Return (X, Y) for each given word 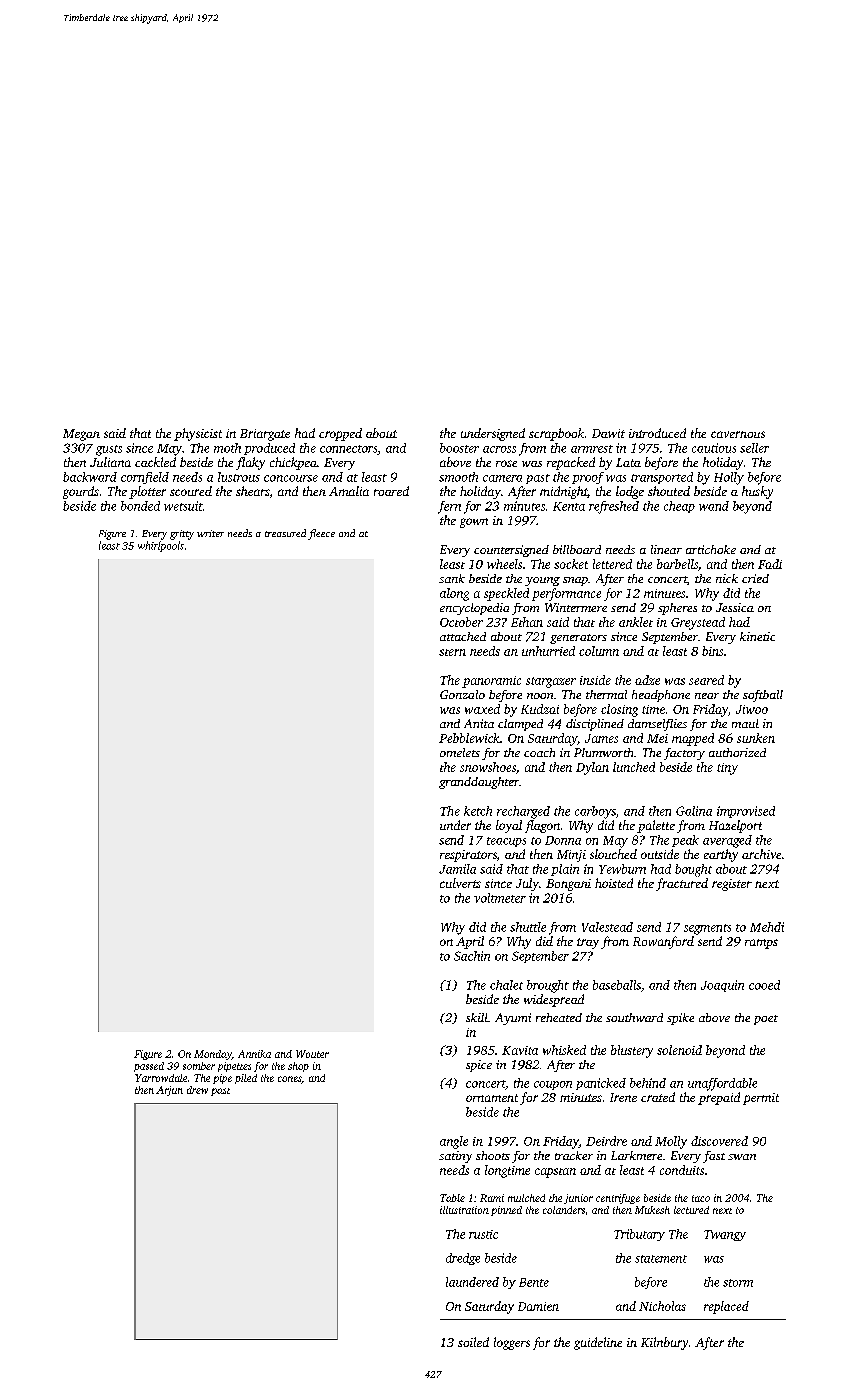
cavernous (738, 434)
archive (761, 854)
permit (761, 1099)
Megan (81, 435)
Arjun (169, 1091)
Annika (254, 1054)
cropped (340, 434)
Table (452, 1198)
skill (477, 1017)
